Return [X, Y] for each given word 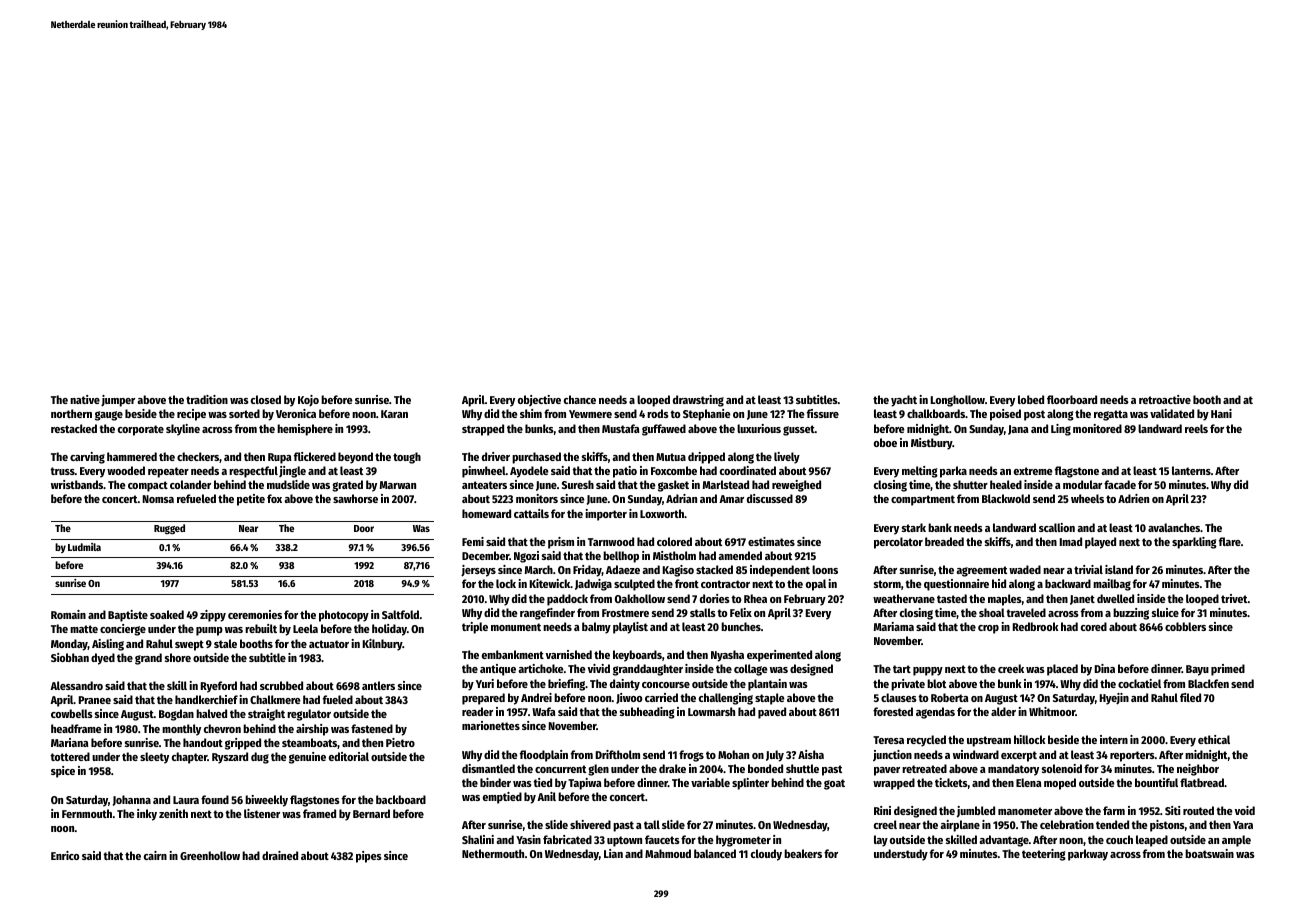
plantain [767, 685]
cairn [155, 855]
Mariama [894, 626]
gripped [243, 744]
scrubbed [281, 685]
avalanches [1174, 527]
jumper [118, 401]
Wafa [543, 711]
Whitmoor [1052, 711]
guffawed [664, 430]
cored [1094, 626]
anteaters [484, 485]
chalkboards [936, 413]
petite [251, 500]
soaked [167, 614]
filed [1190, 697]
